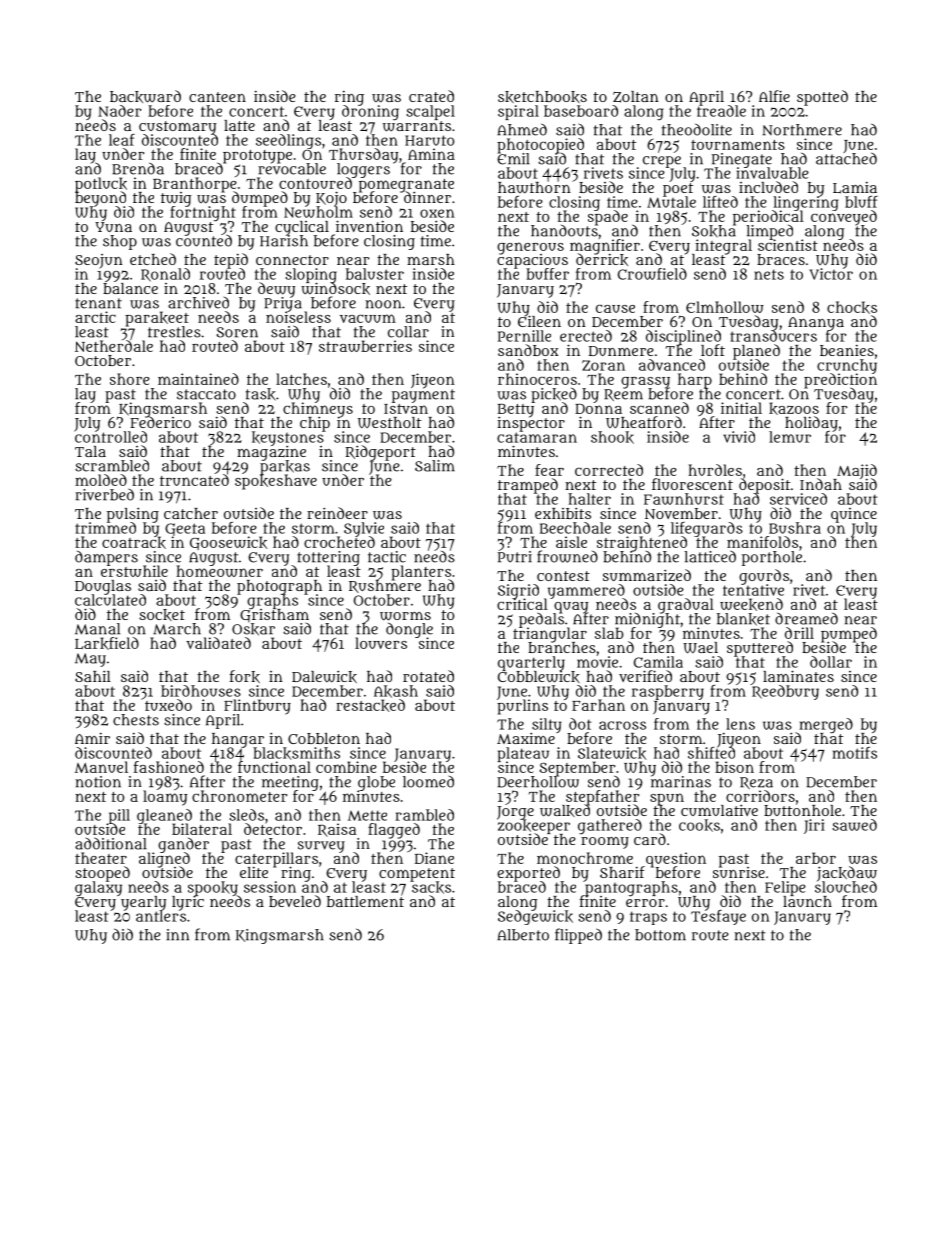  I want to click on Zoltan, so click(636, 97).
